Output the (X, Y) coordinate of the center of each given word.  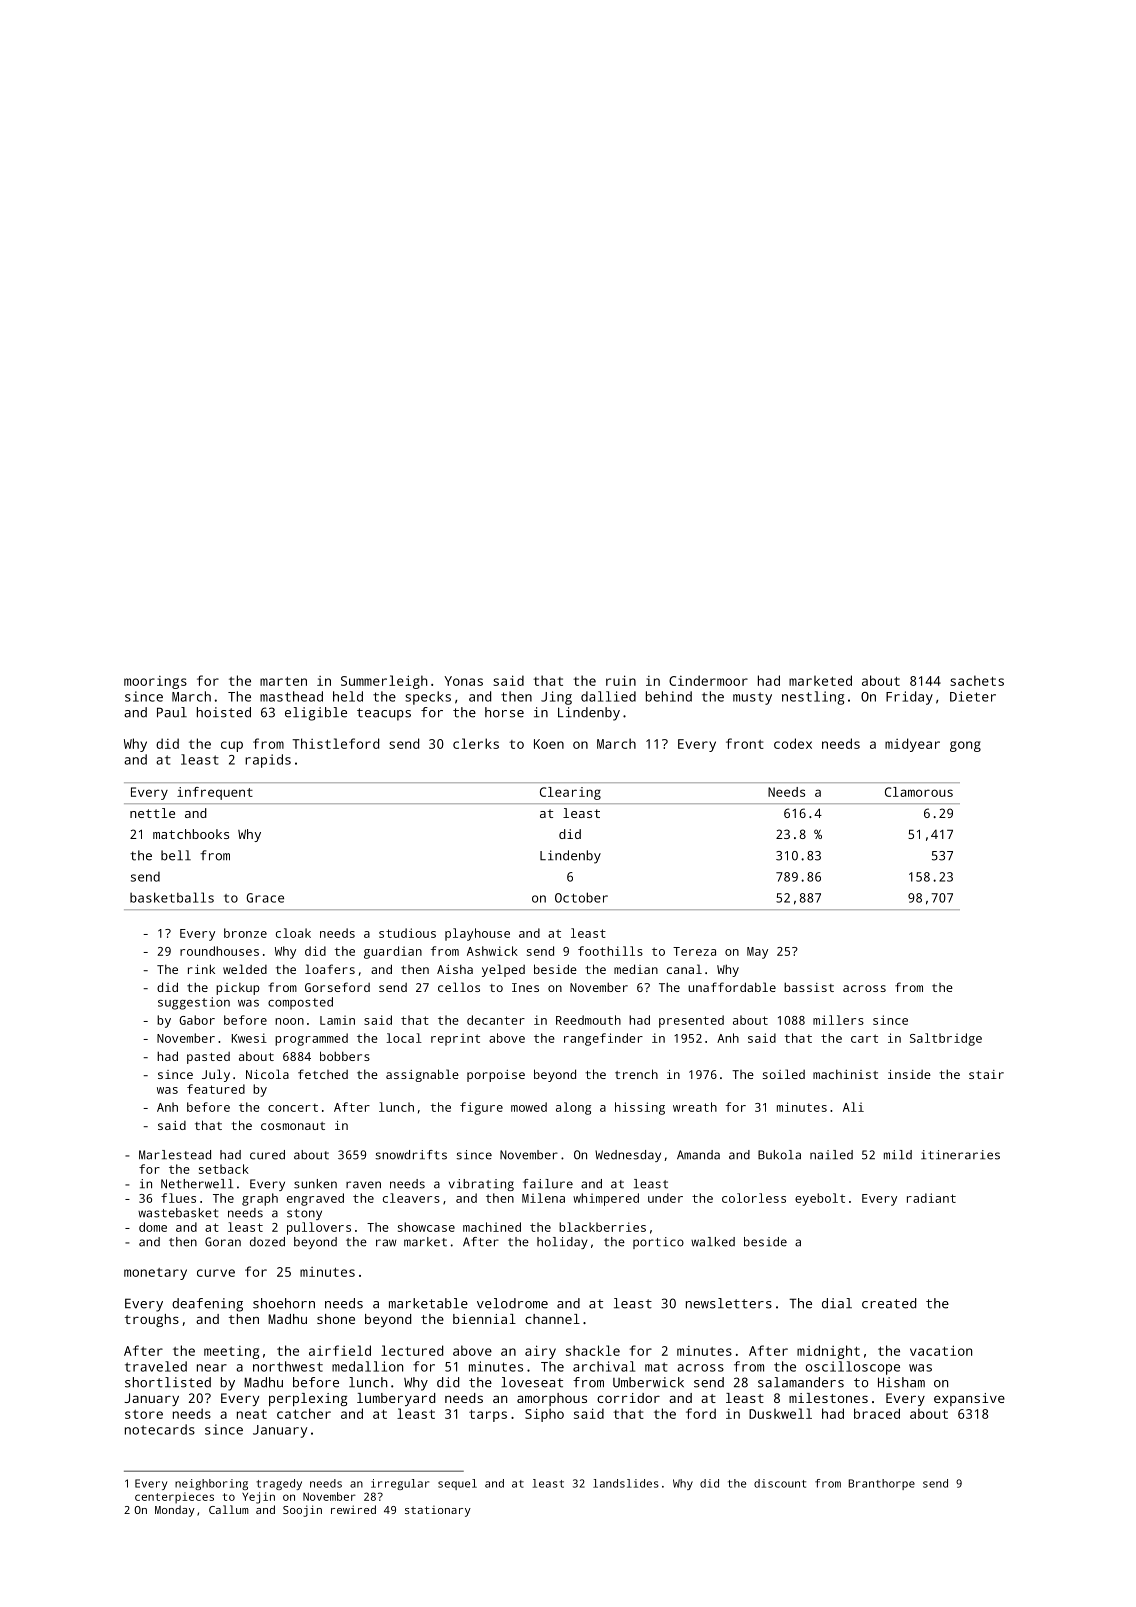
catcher (304, 1413)
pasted (208, 1058)
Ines (525, 987)
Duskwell (780, 1413)
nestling (813, 698)
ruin (621, 680)
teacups (384, 714)
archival (604, 1366)
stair (986, 1074)
